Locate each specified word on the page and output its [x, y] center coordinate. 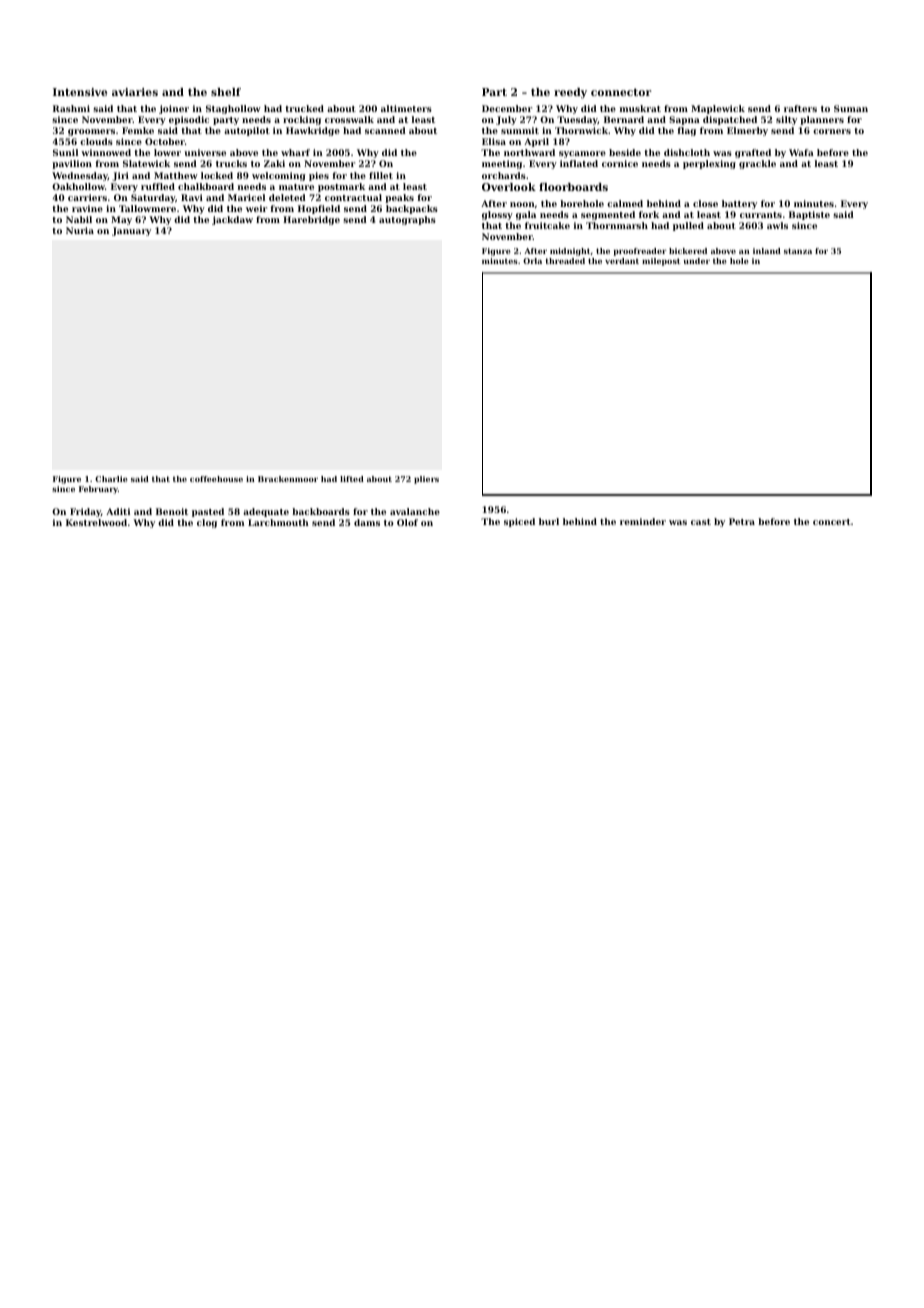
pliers [426, 480]
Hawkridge [313, 131]
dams [367, 522]
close [705, 203]
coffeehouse [216, 479]
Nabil [79, 219]
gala [526, 215]
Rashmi [71, 108]
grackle [757, 164]
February [98, 490]
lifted [352, 479]
